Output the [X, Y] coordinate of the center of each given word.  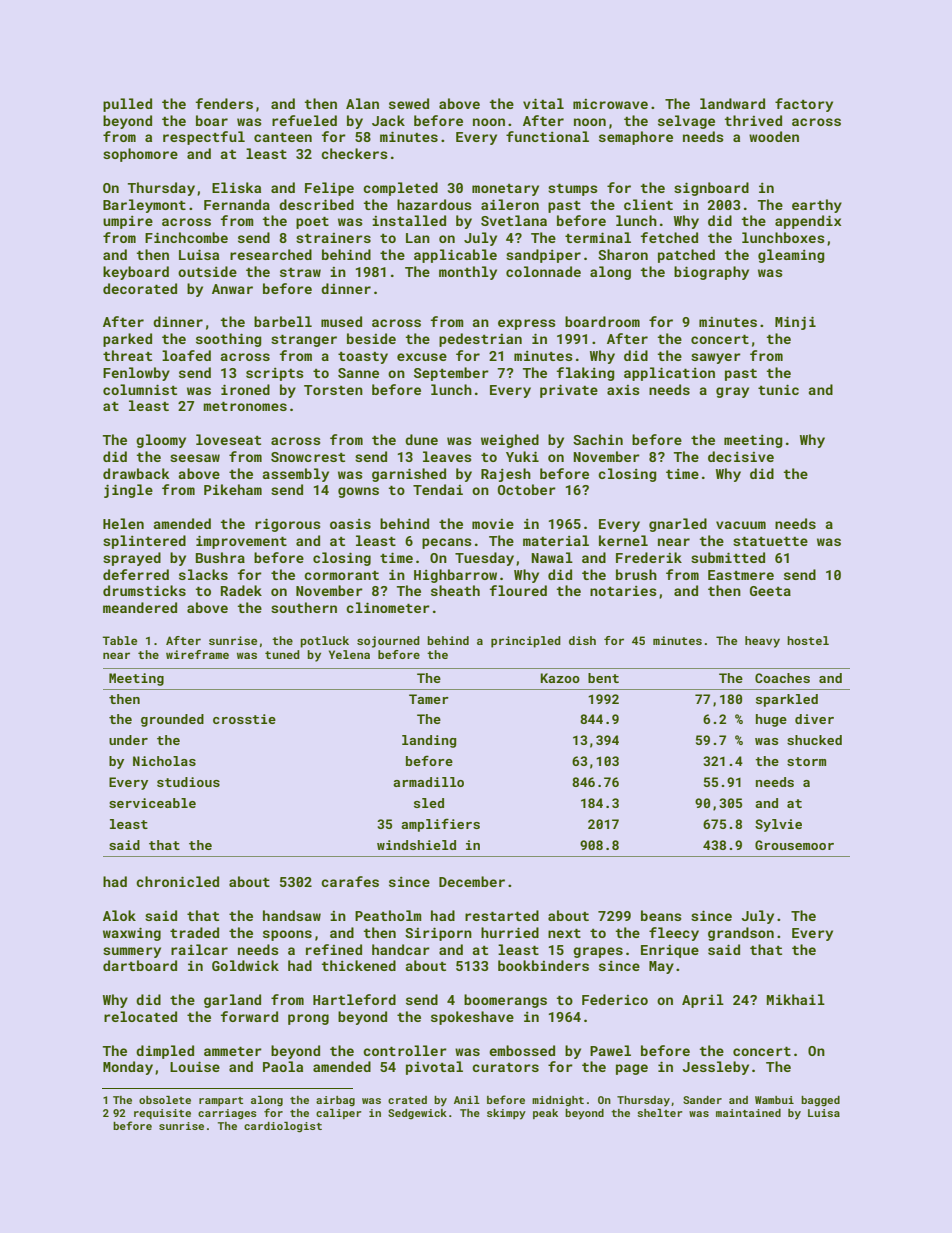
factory [804, 105]
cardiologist [283, 1127]
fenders [224, 103]
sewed [409, 103]
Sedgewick [417, 1114]
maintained [748, 1113]
